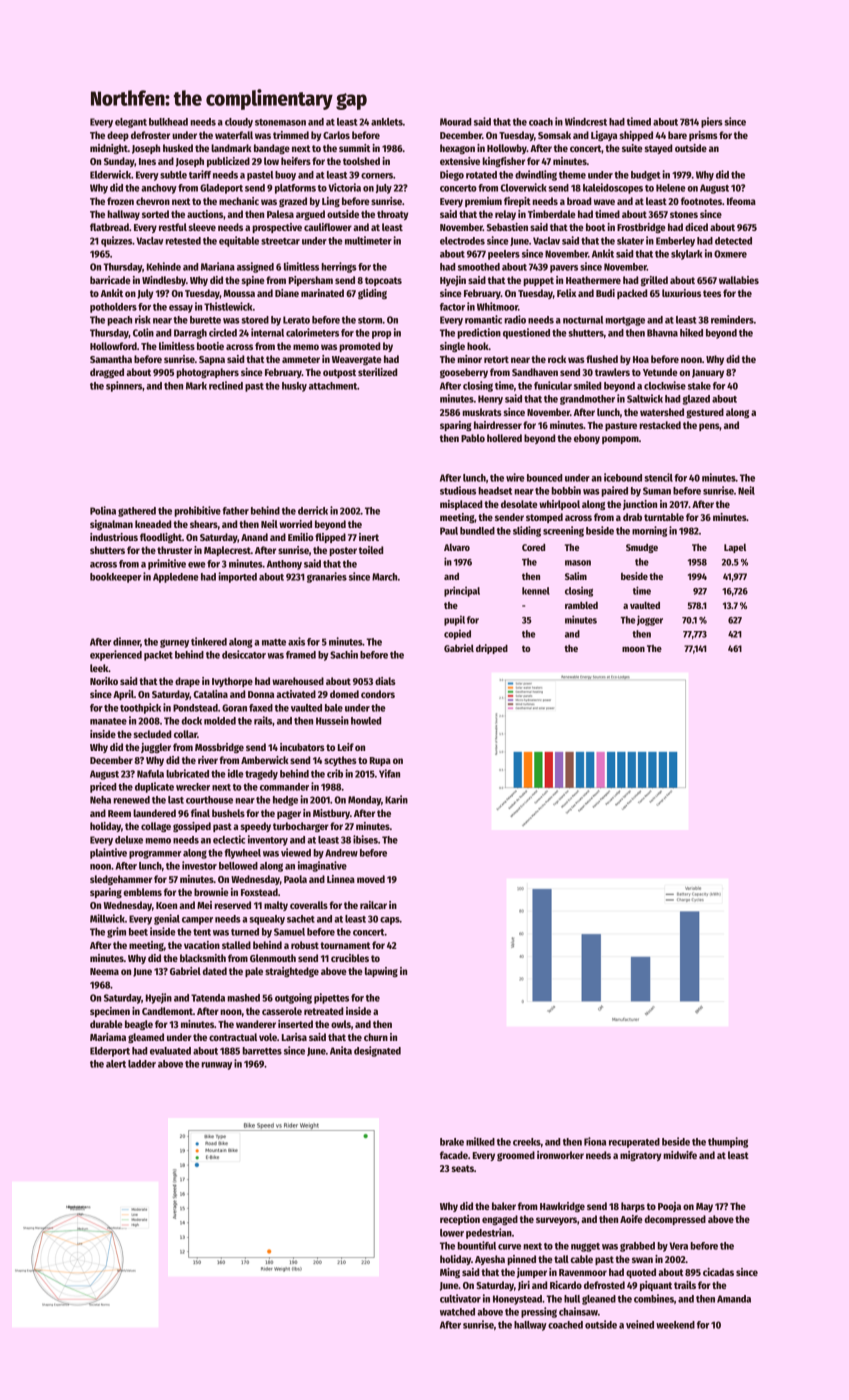  I want to click on prospective, so click(277, 228).
